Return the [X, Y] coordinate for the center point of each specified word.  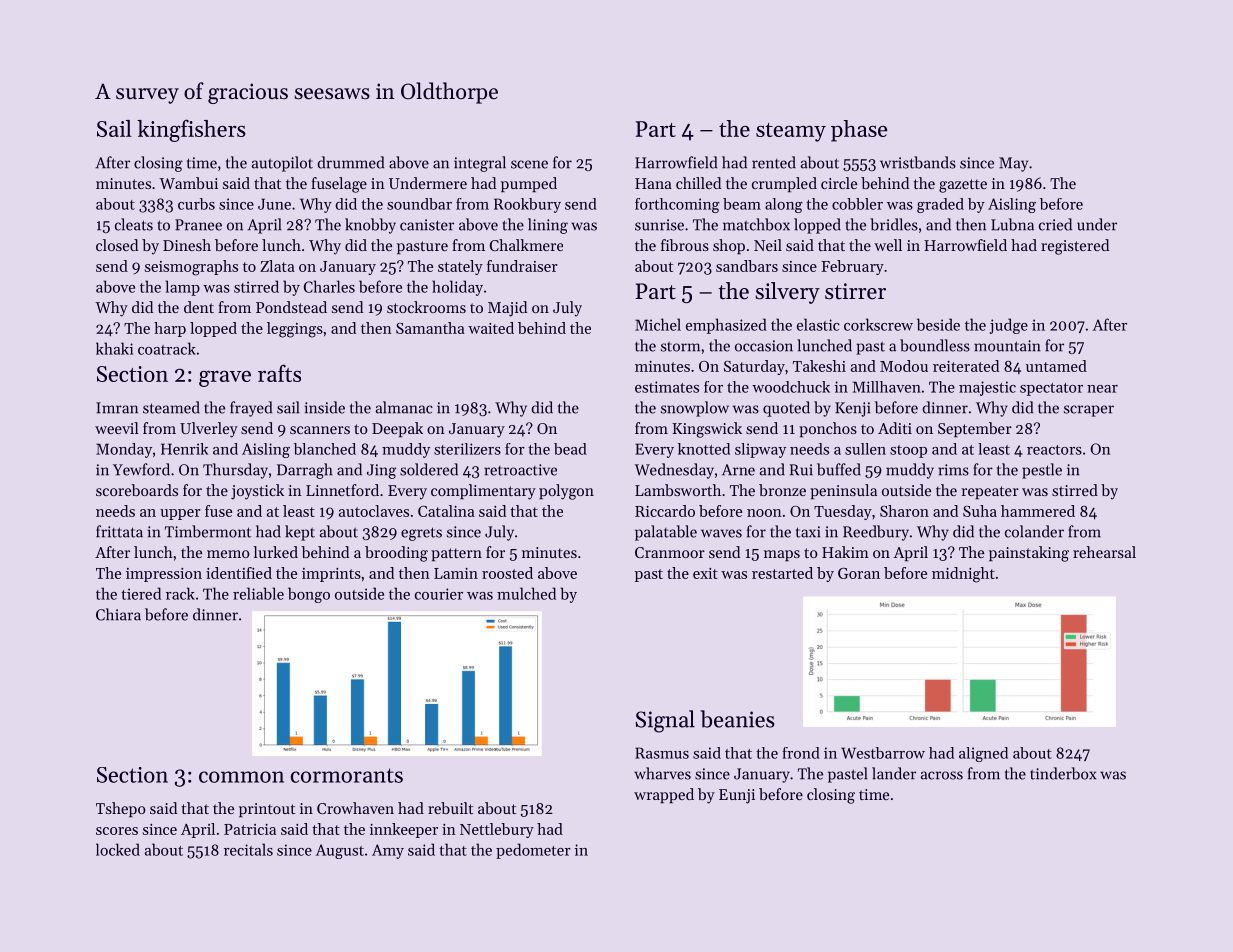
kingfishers [191, 130]
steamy [791, 132]
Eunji [737, 796]
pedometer [533, 851]
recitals [248, 849]
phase [859, 131]
